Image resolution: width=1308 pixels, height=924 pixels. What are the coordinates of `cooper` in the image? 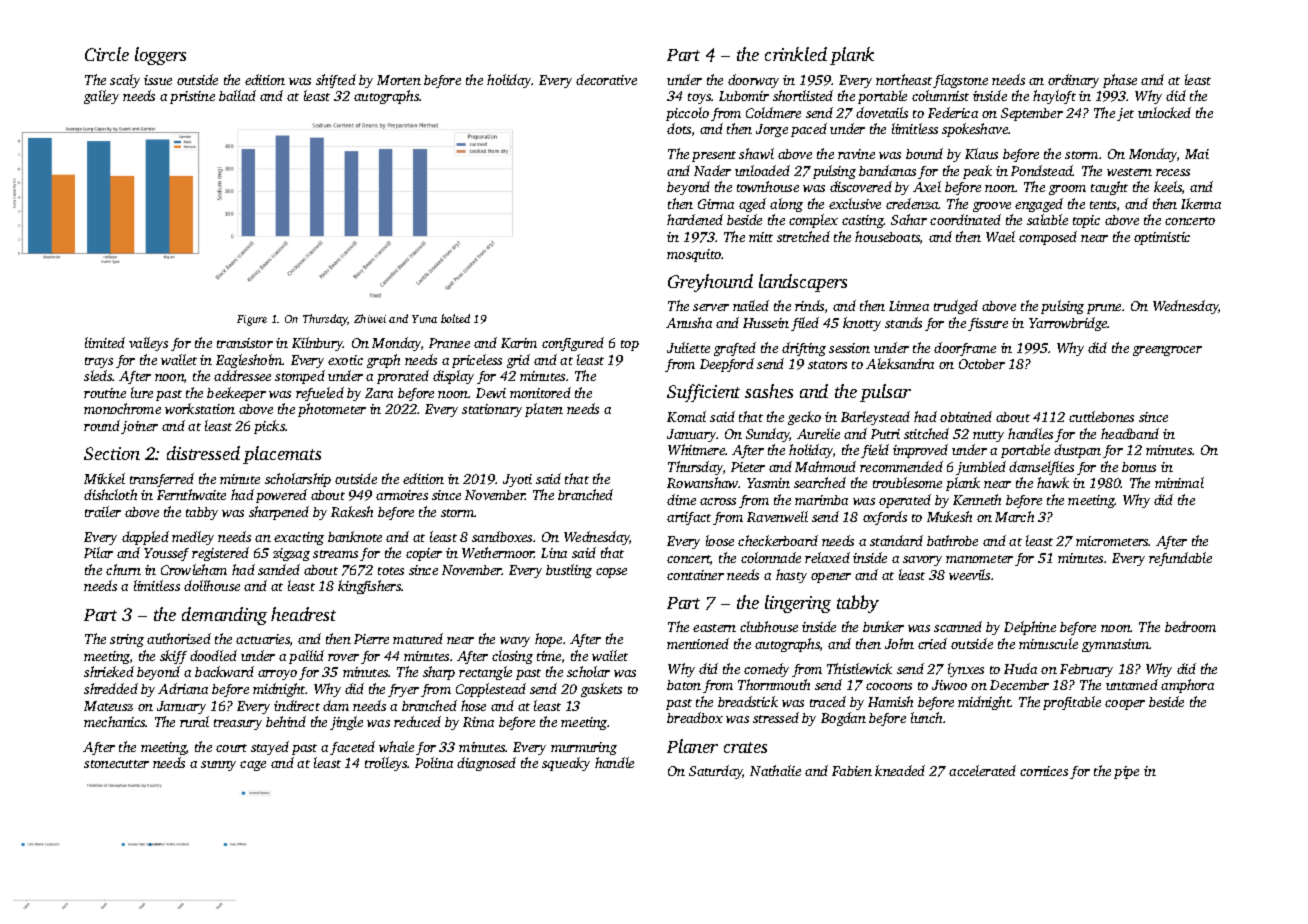 It's located at (1125, 705).
